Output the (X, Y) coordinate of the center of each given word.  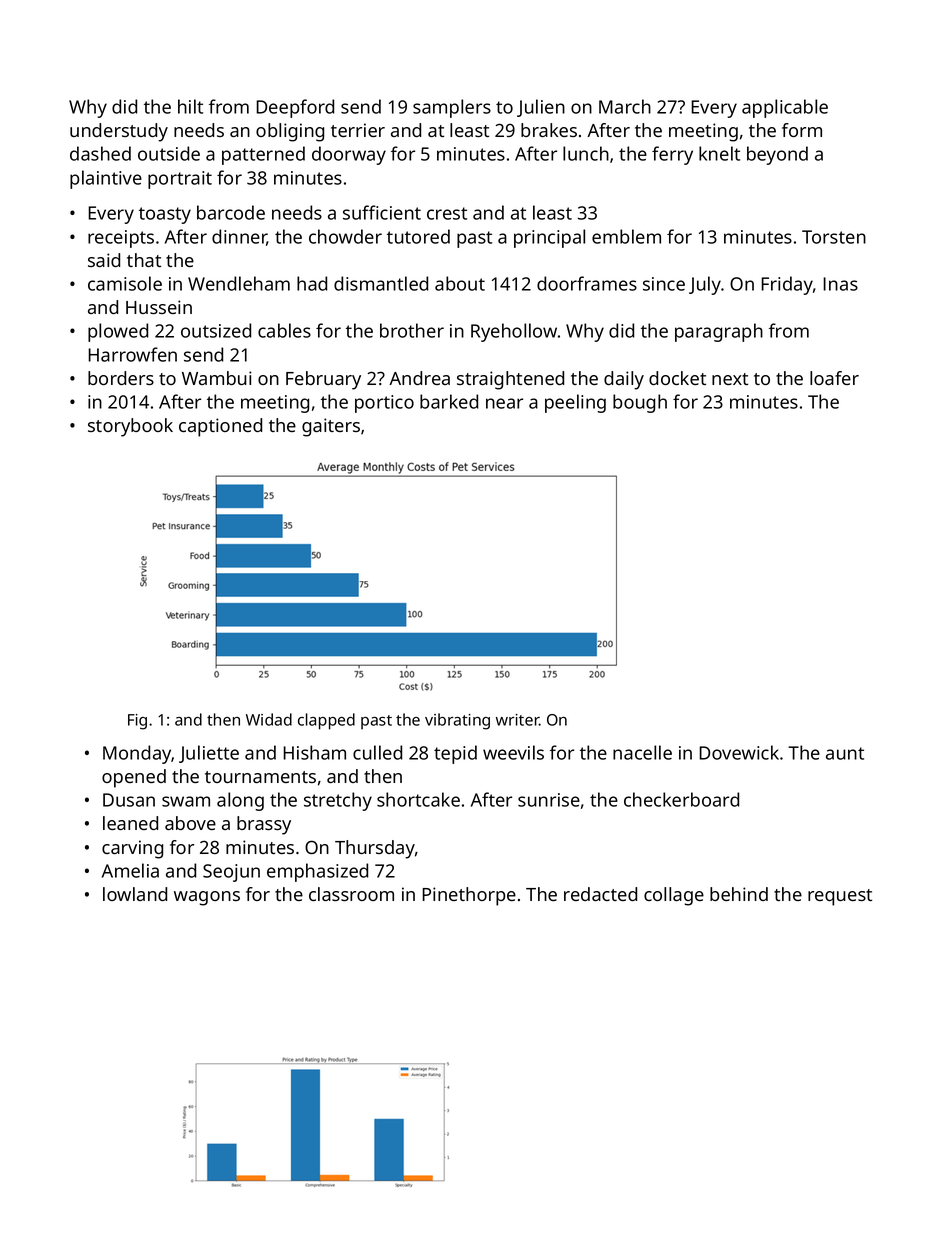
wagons (207, 898)
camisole (125, 283)
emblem (626, 236)
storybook (130, 427)
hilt (190, 106)
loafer (834, 378)
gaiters (331, 427)
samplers (452, 108)
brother (412, 330)
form (802, 130)
